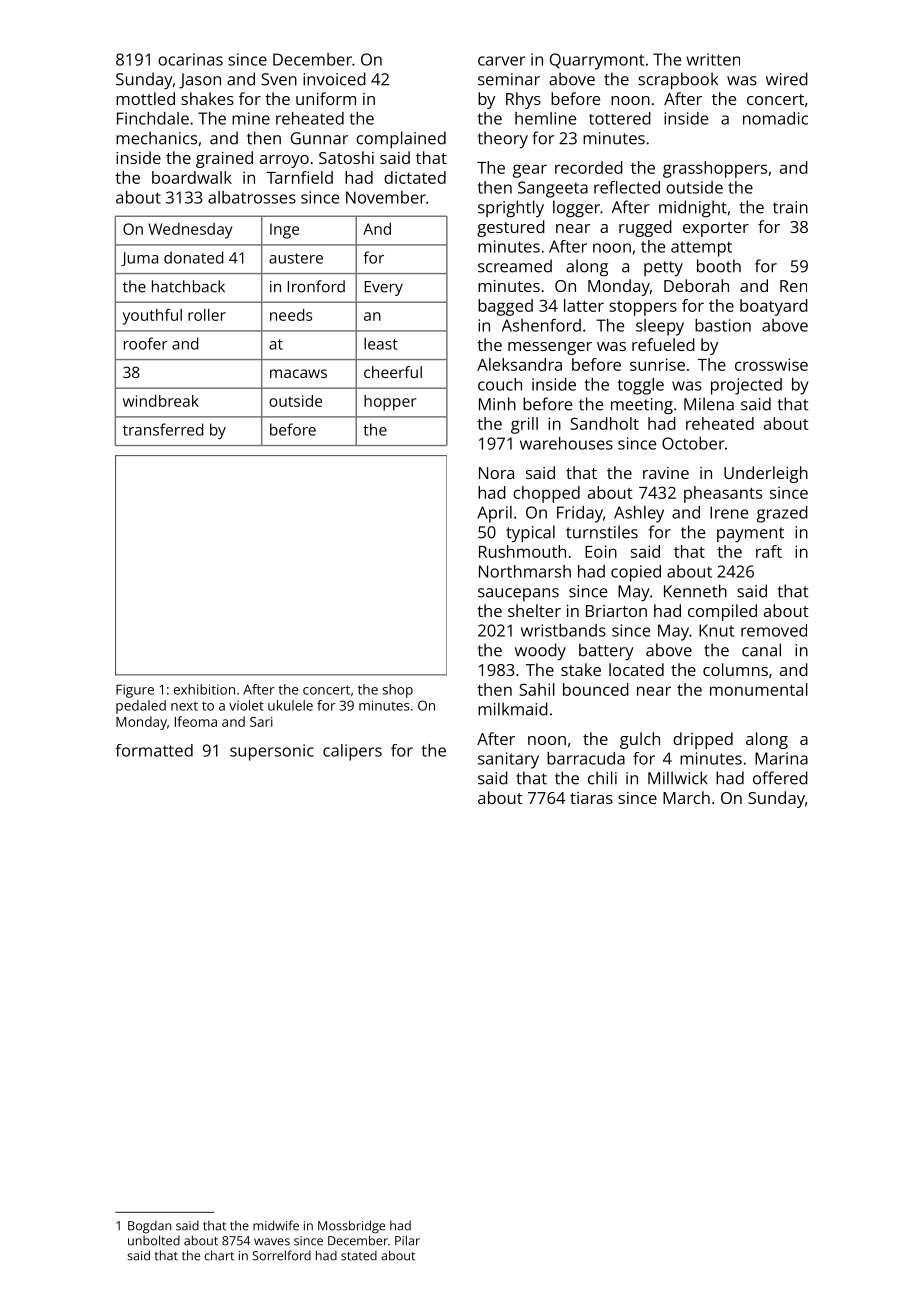  What do you see at coordinates (154, 750) in the document?
I see `formatted` at bounding box center [154, 750].
